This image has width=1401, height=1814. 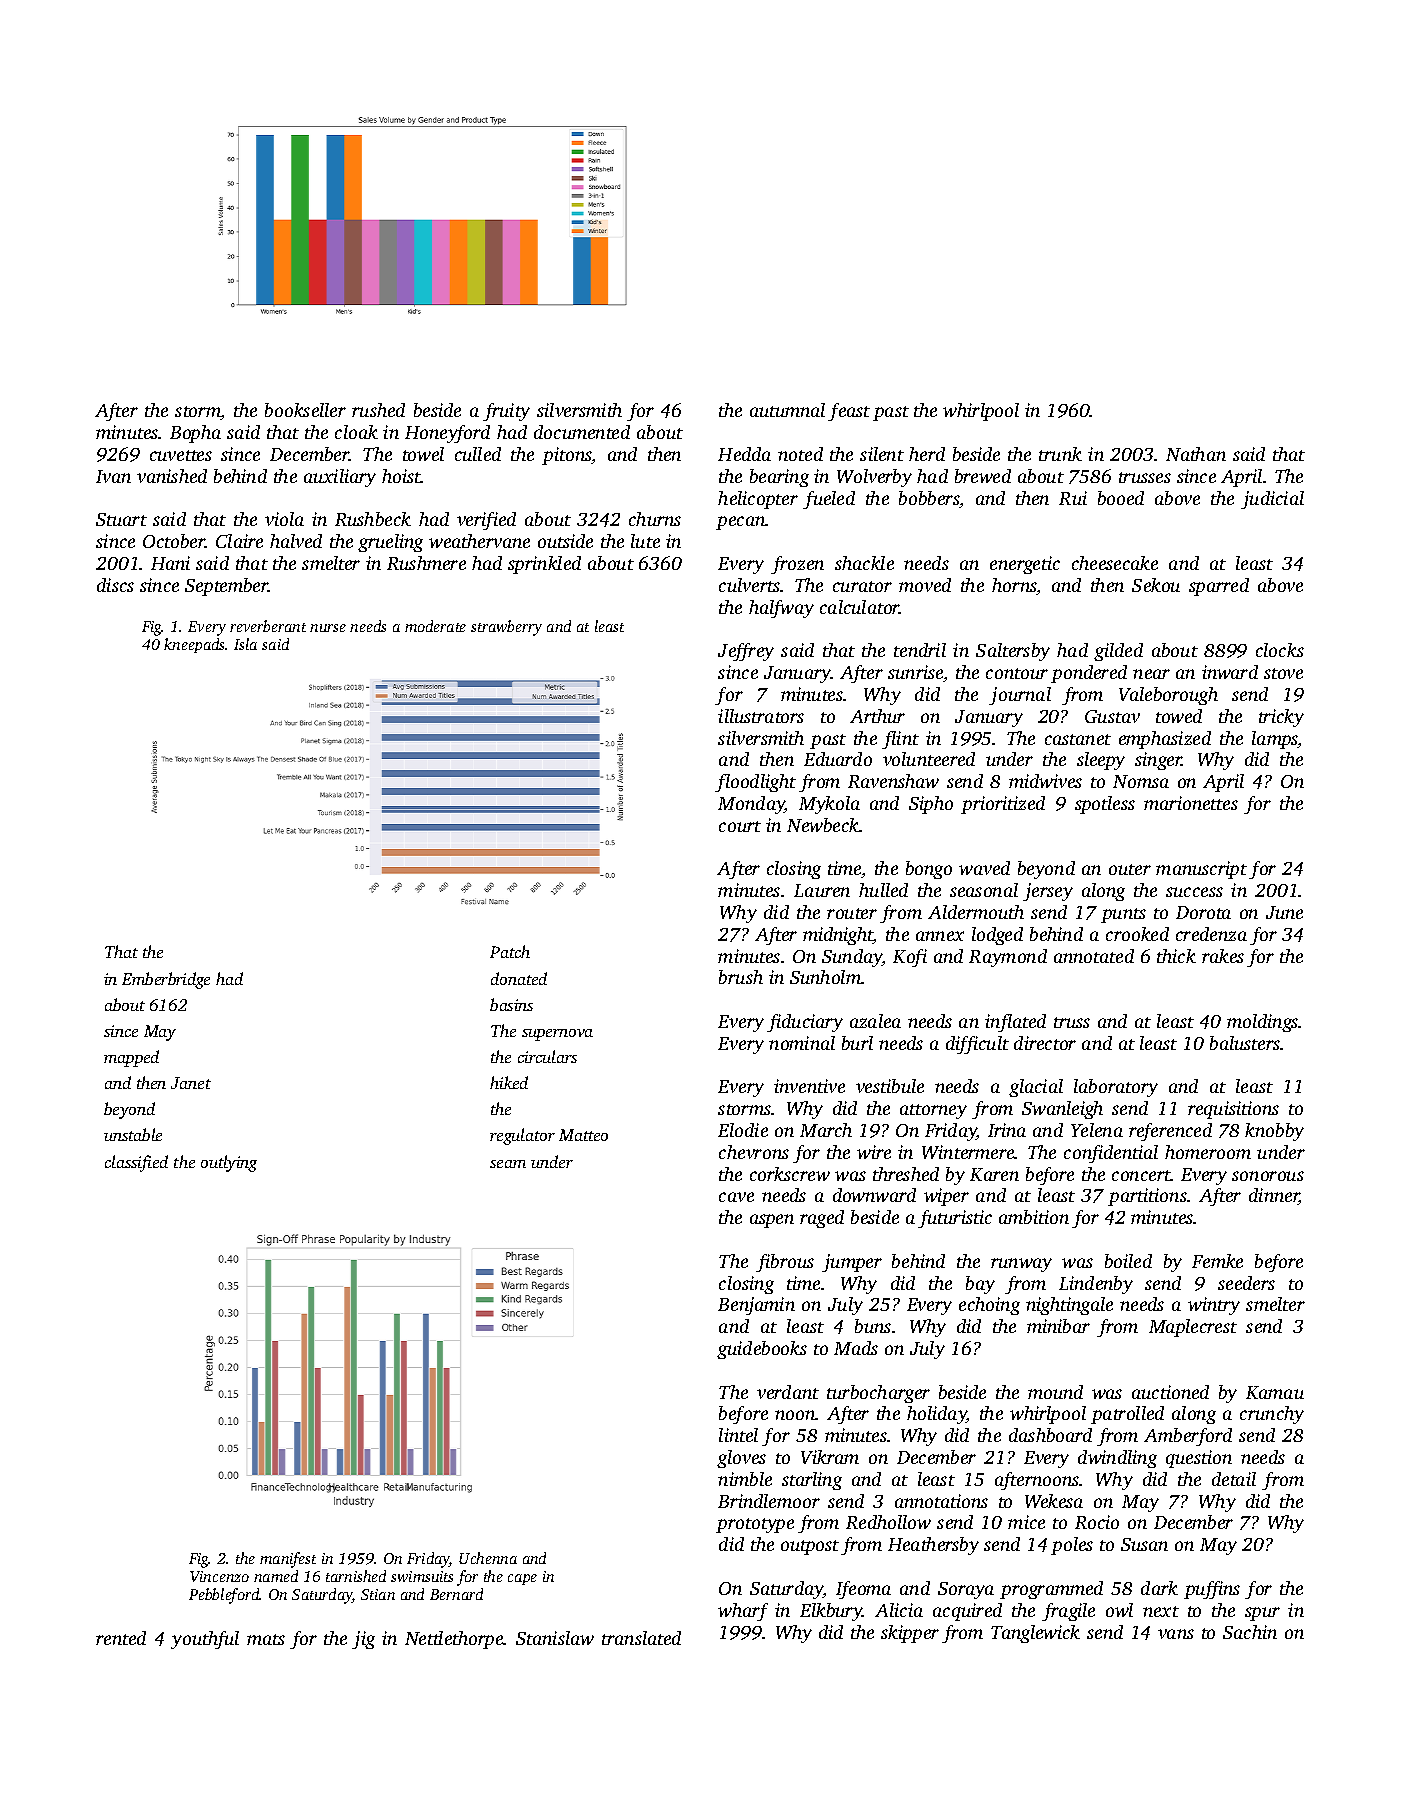 What do you see at coordinates (787, 410) in the image?
I see `autumnal` at bounding box center [787, 410].
